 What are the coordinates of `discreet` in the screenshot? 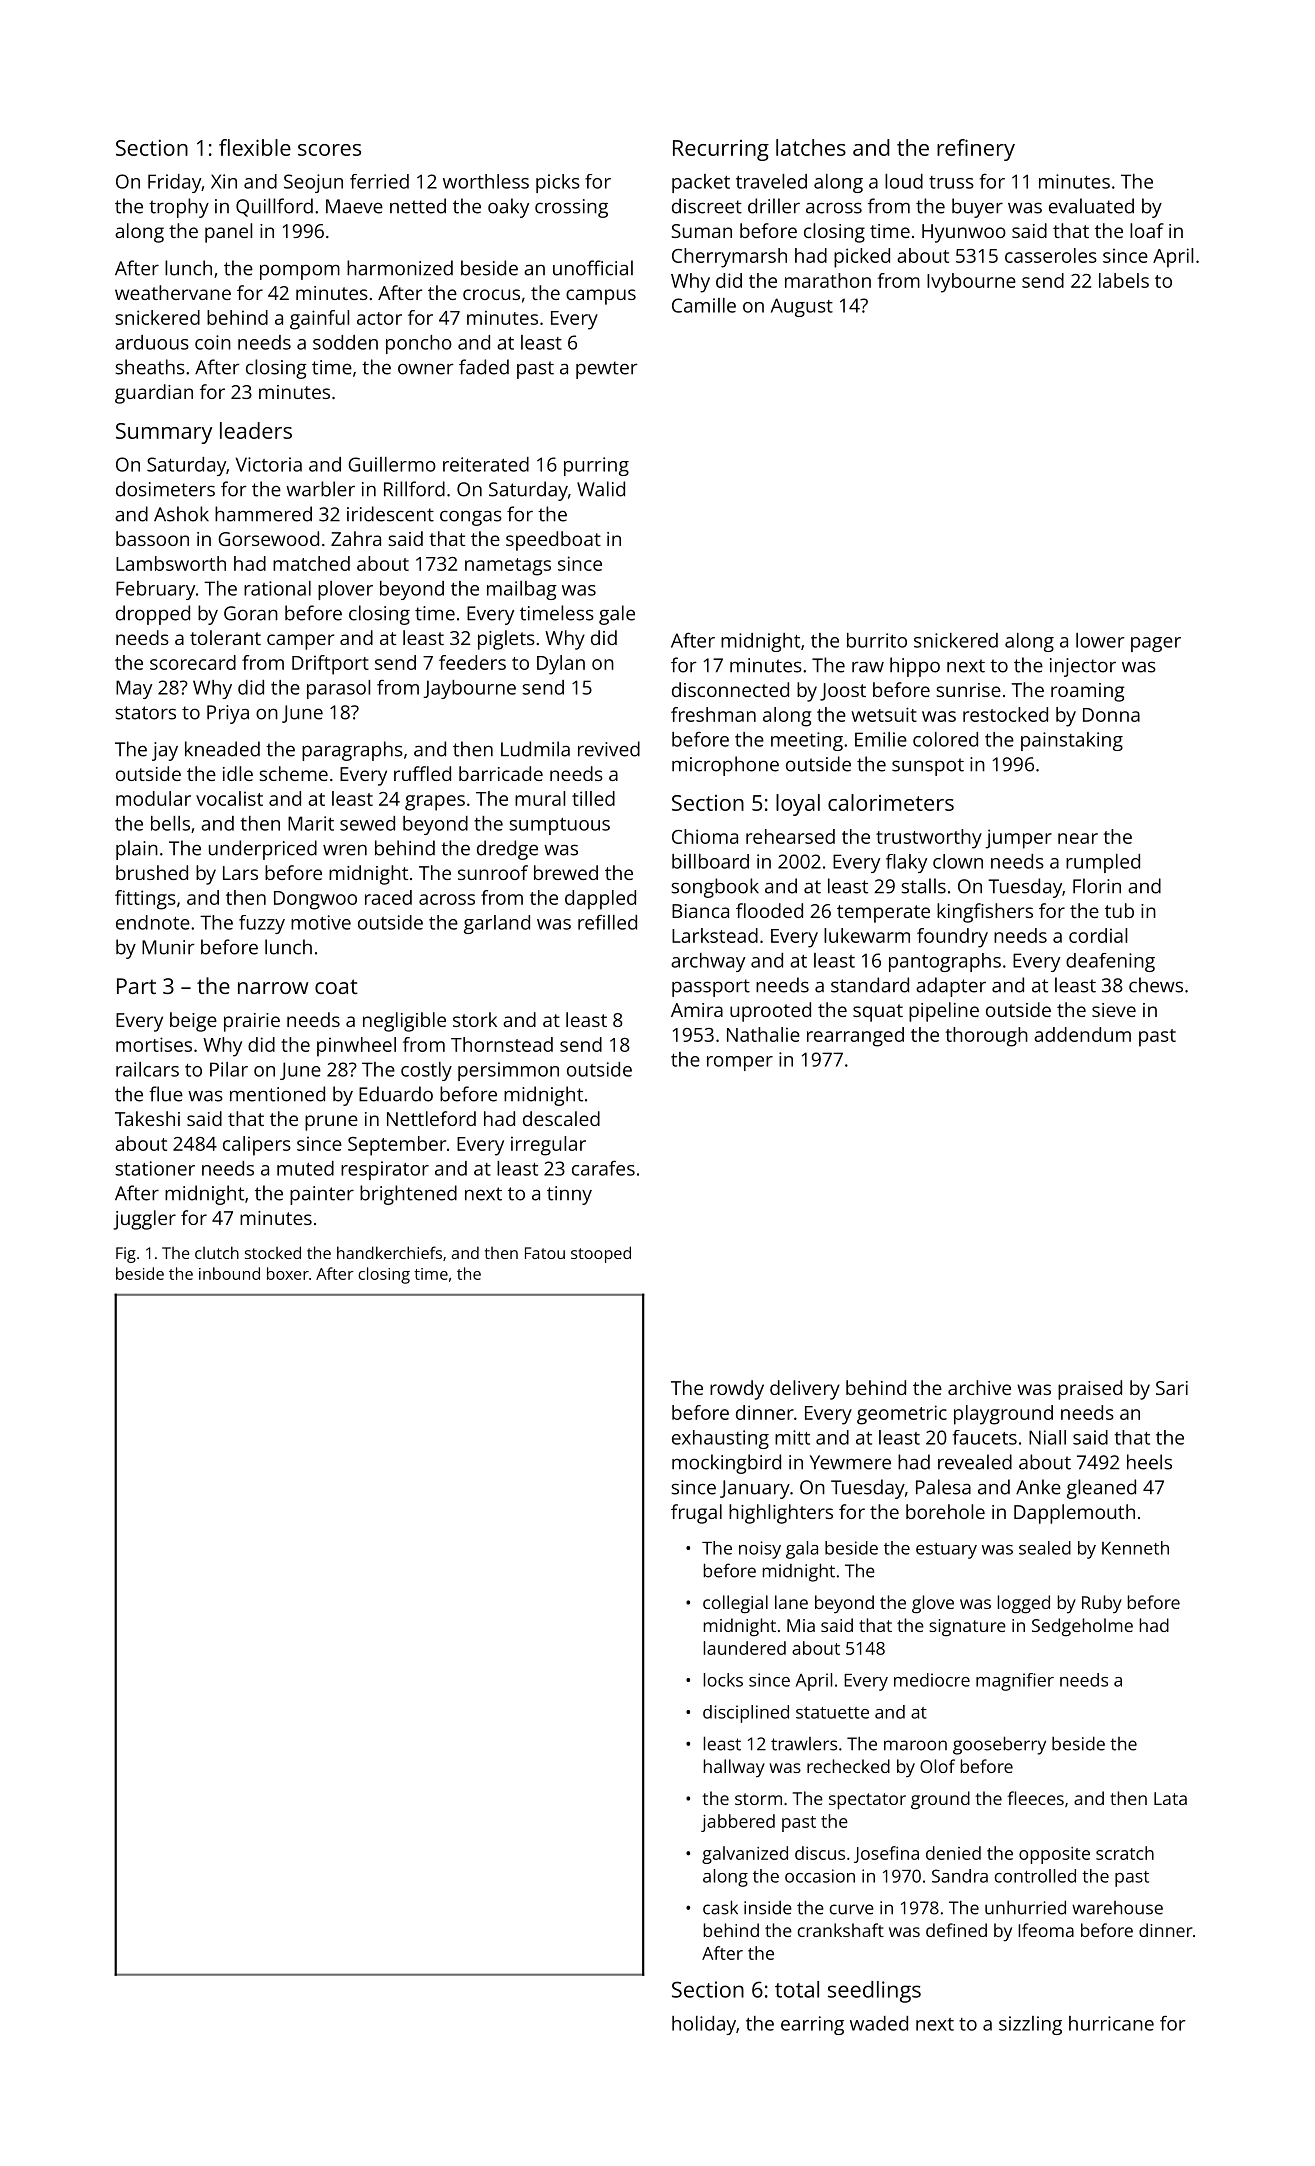 It's located at (707, 206).
